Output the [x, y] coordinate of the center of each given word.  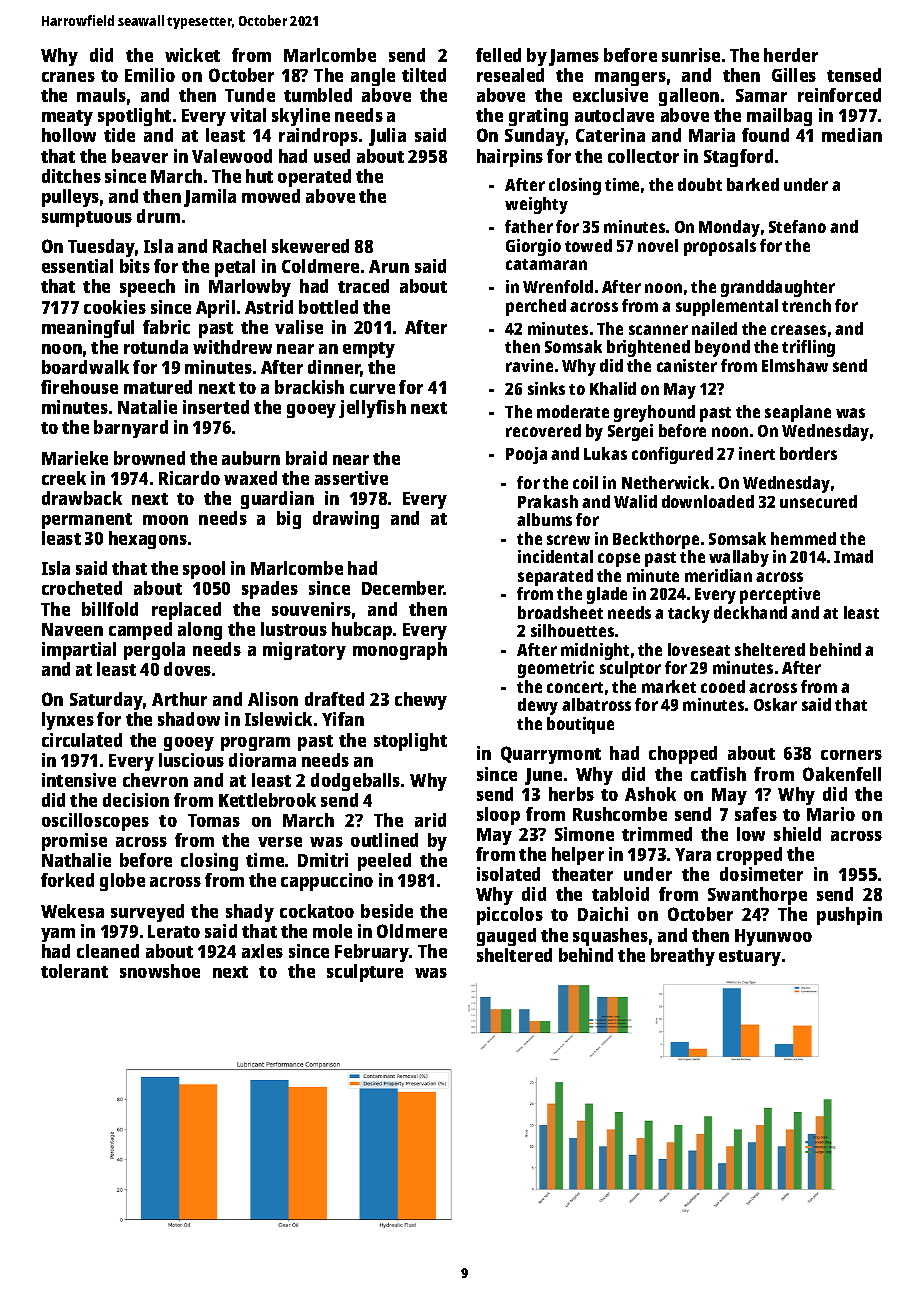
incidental [555, 556]
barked [753, 184]
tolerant [74, 971]
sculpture [365, 973]
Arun [389, 266]
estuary [750, 958]
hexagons [148, 540]
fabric [166, 327]
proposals [720, 247]
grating [538, 117]
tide [119, 135]
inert [757, 453]
